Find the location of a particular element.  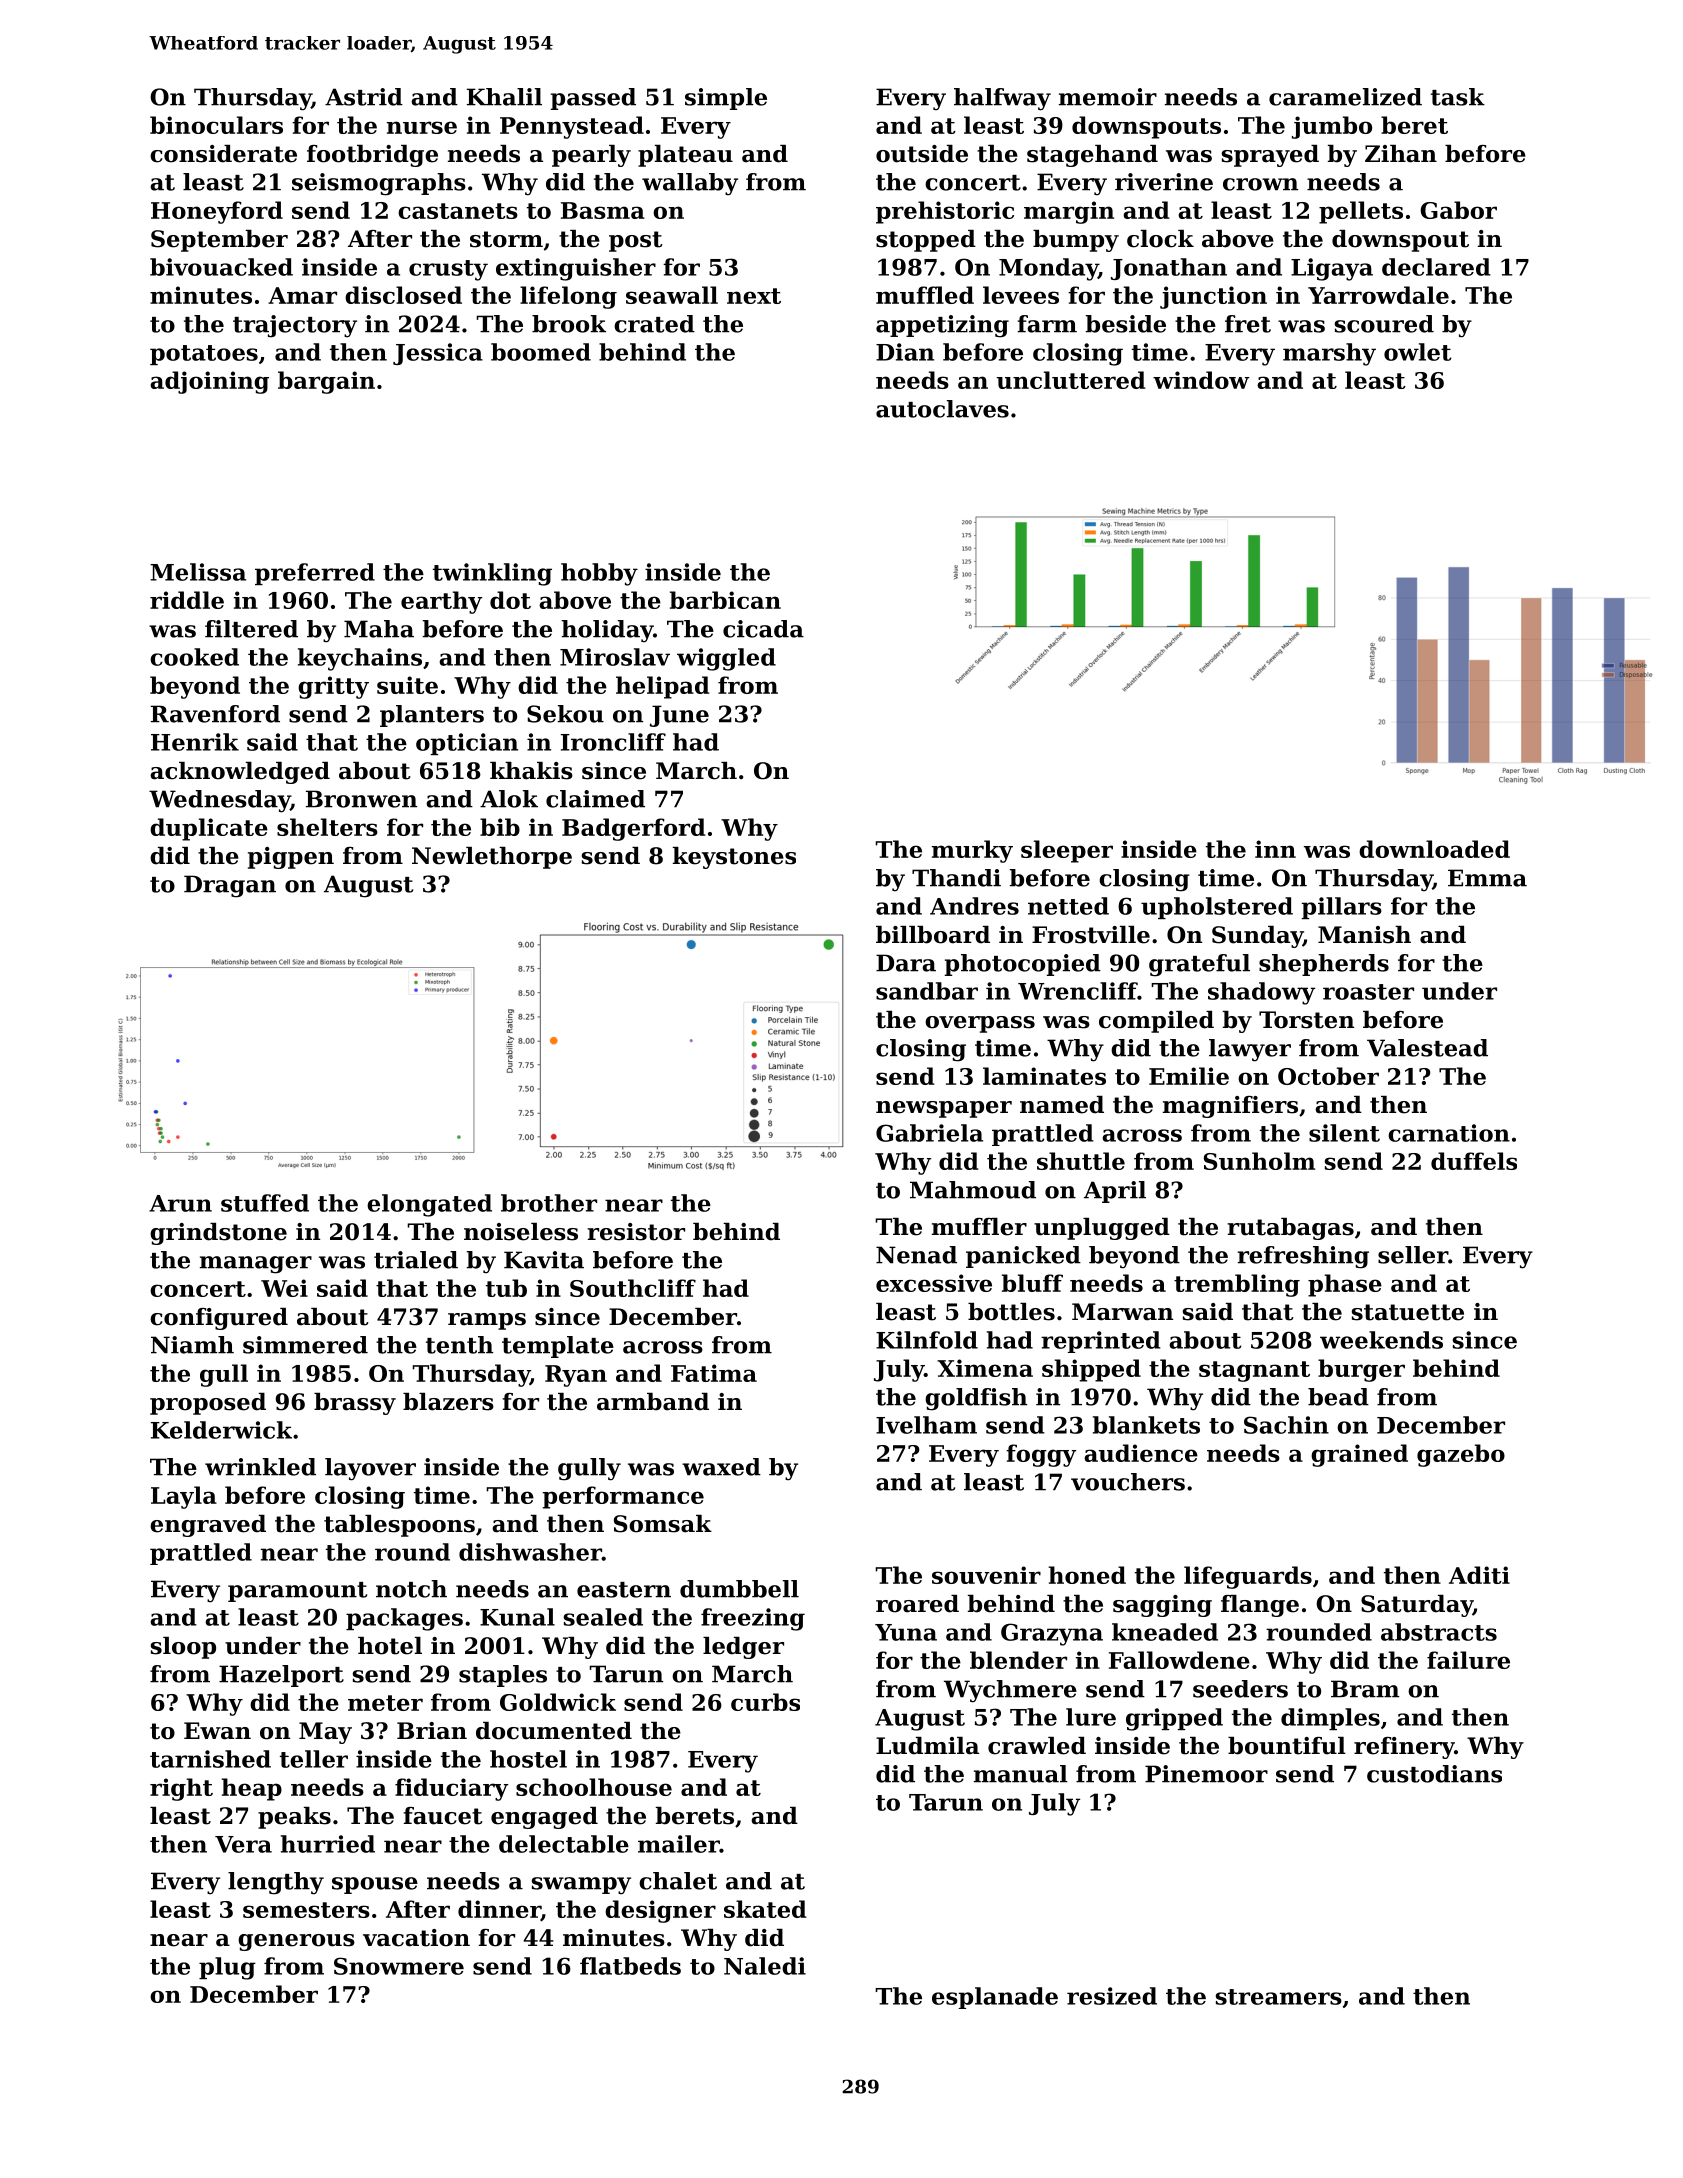

tablespoons is located at coordinates (399, 1526).
